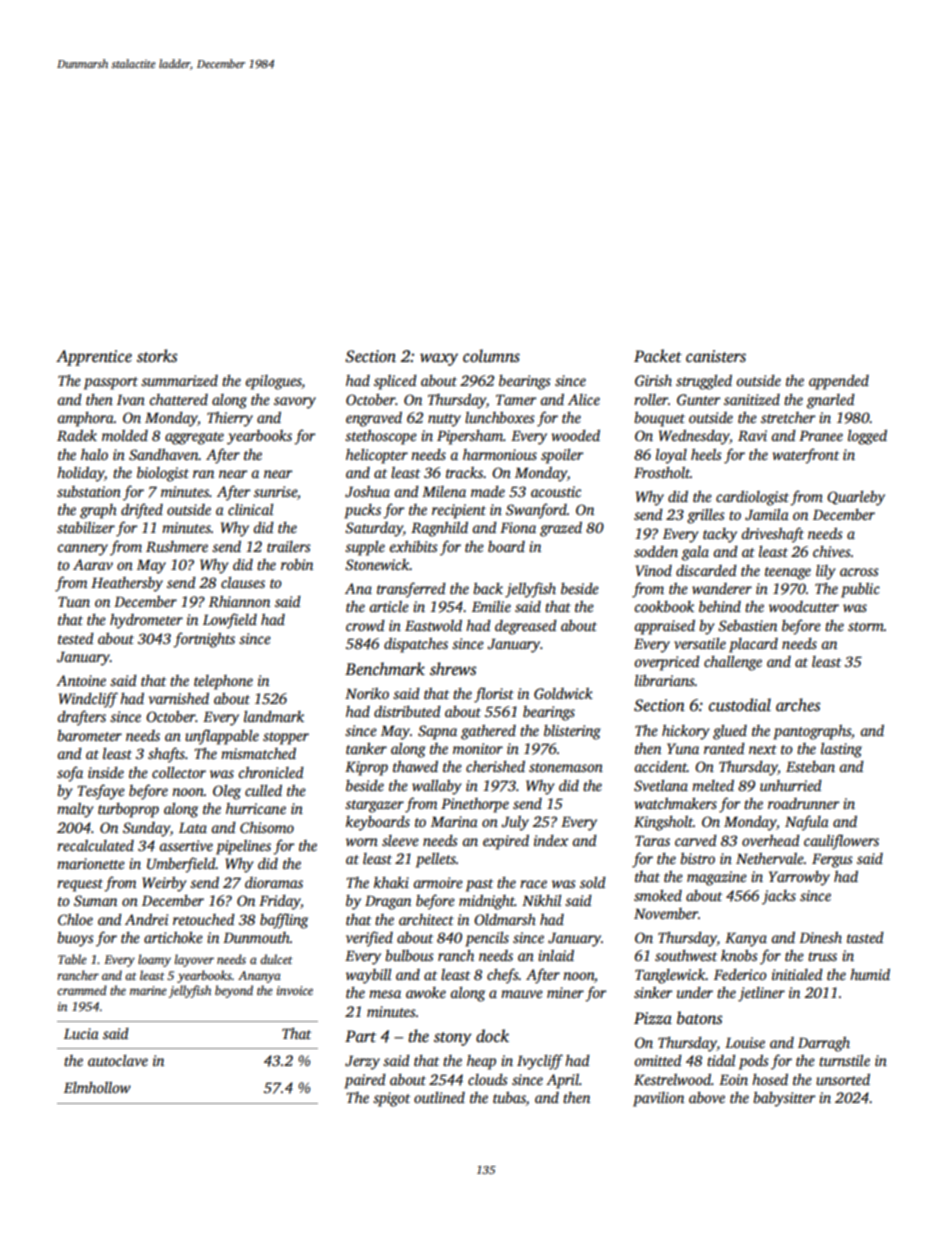 The height and width of the document is (1233, 952). Describe the element at coordinates (722, 588) in the document. I see `wanderer` at that location.
